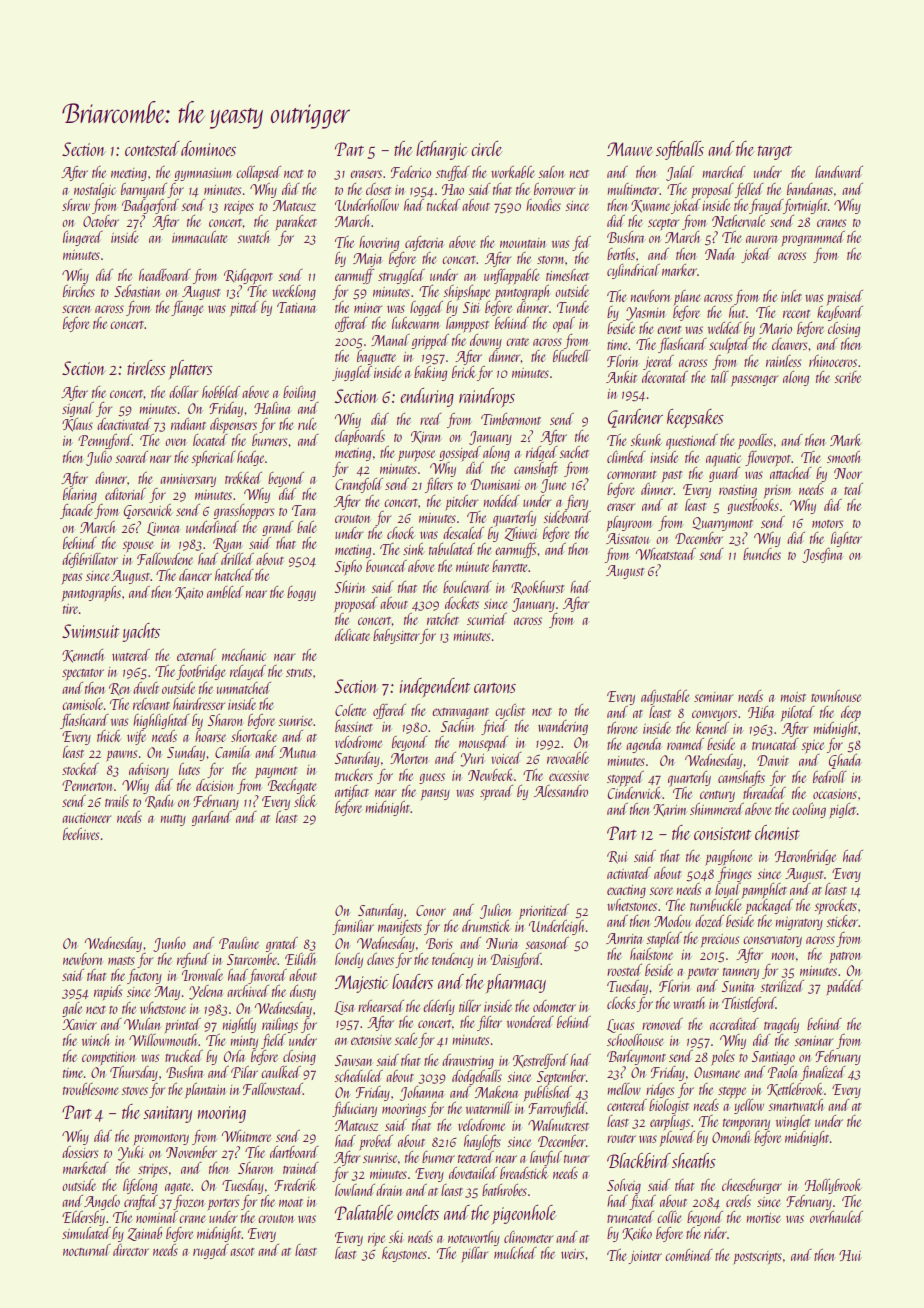  I want to click on scribe, so click(848, 377).
